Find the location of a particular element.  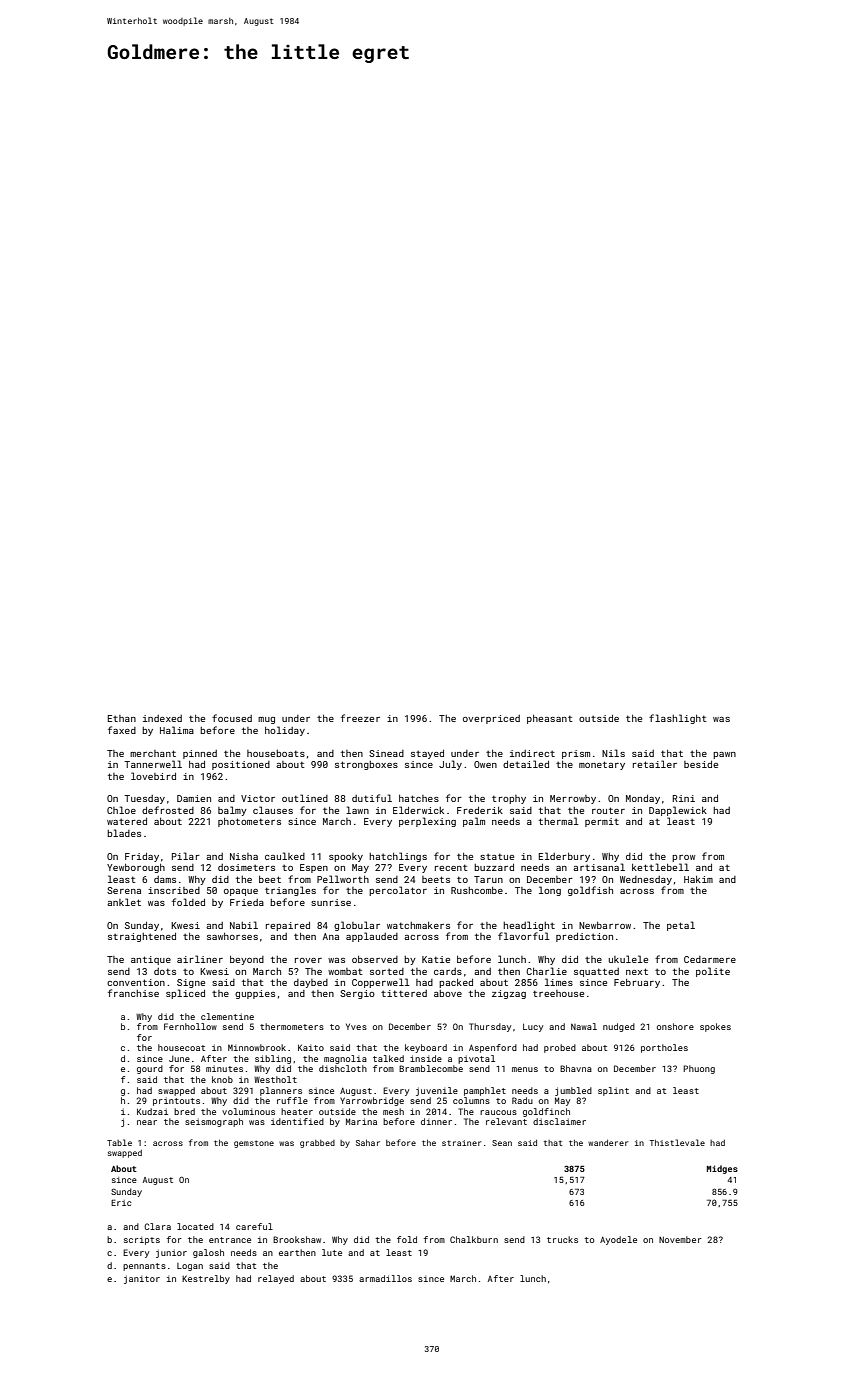

janitor is located at coordinates (142, 1279).
